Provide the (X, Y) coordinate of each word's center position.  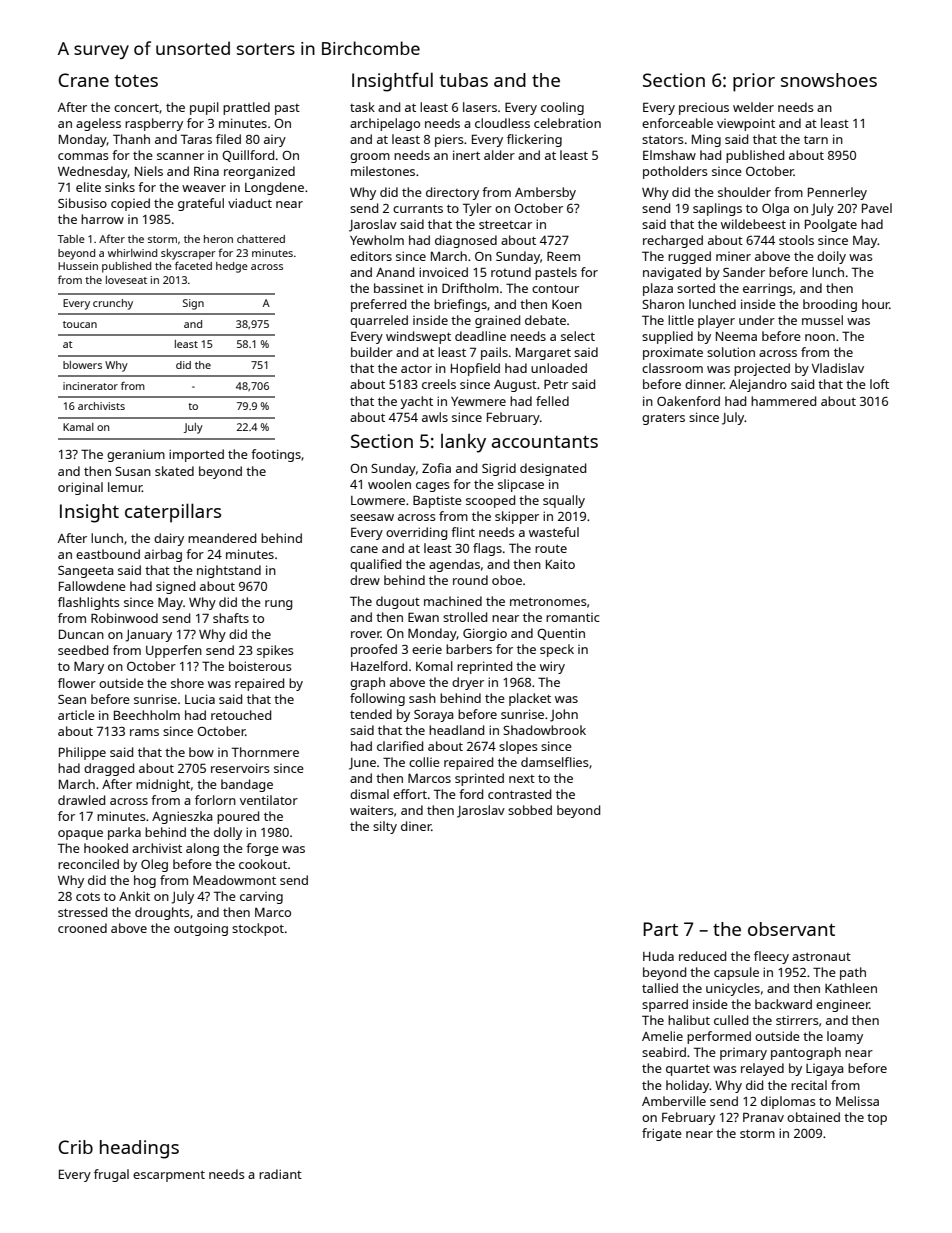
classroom (672, 368)
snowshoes (829, 80)
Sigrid (499, 469)
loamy (845, 1037)
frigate (662, 1134)
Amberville (674, 1101)
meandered (222, 538)
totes (136, 81)
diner (416, 826)
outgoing (201, 929)
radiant (280, 1174)
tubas (463, 80)
